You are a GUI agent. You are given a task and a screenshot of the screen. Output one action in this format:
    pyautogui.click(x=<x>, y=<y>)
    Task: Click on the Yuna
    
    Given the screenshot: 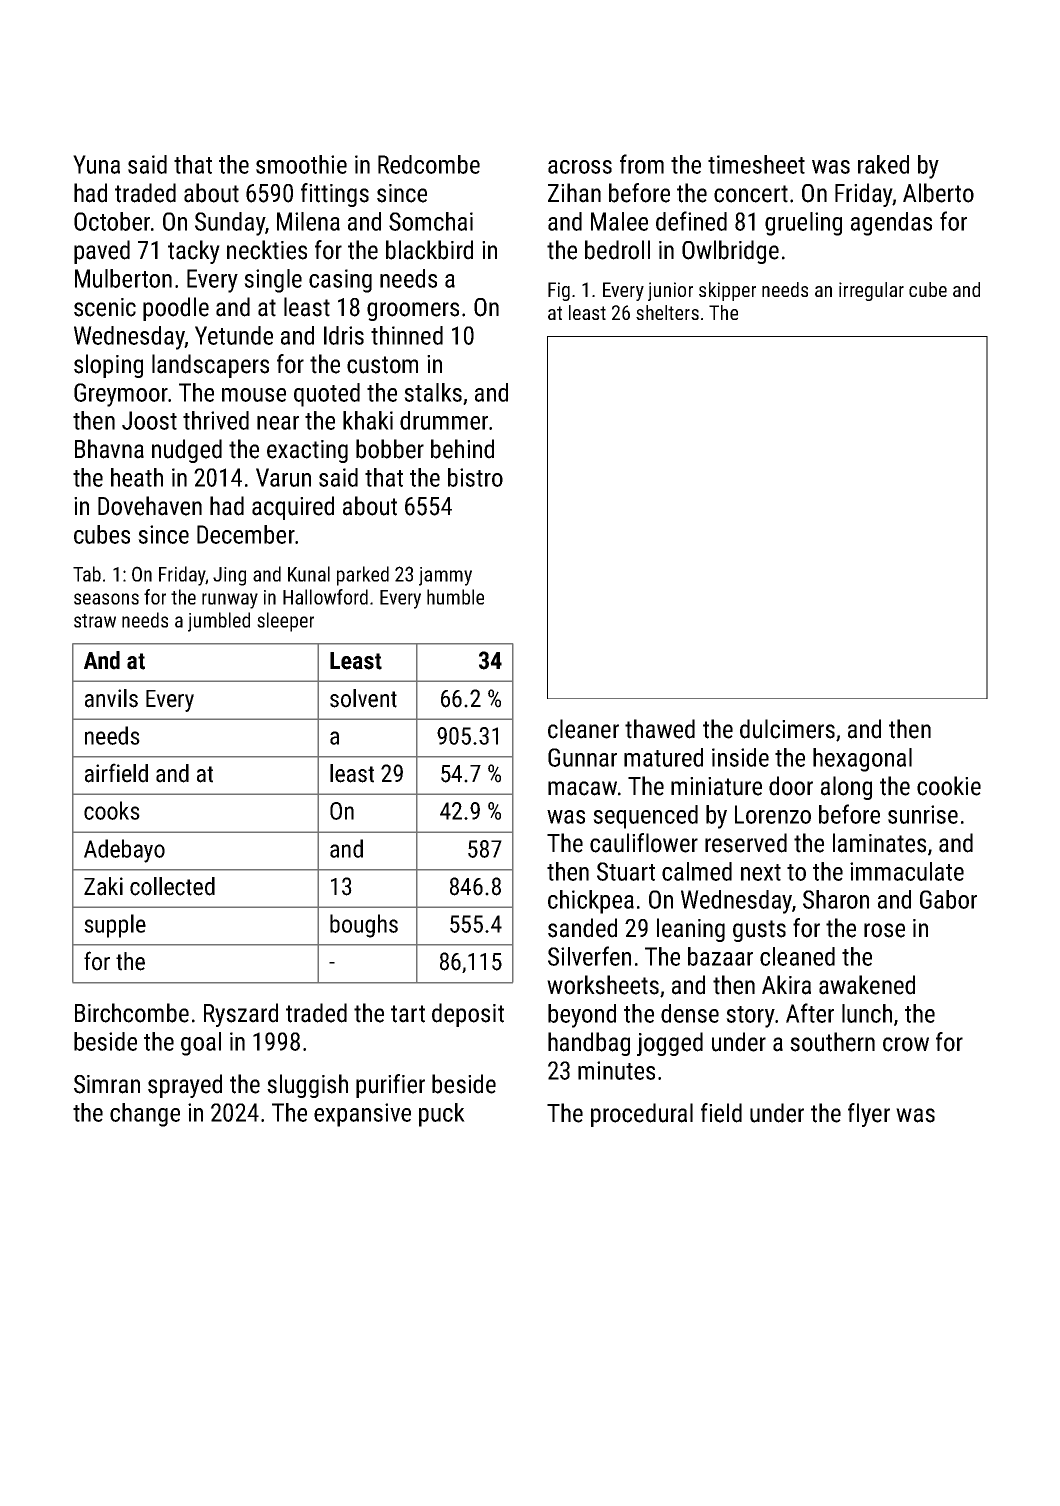 What is the action you would take?
    pyautogui.click(x=96, y=164)
